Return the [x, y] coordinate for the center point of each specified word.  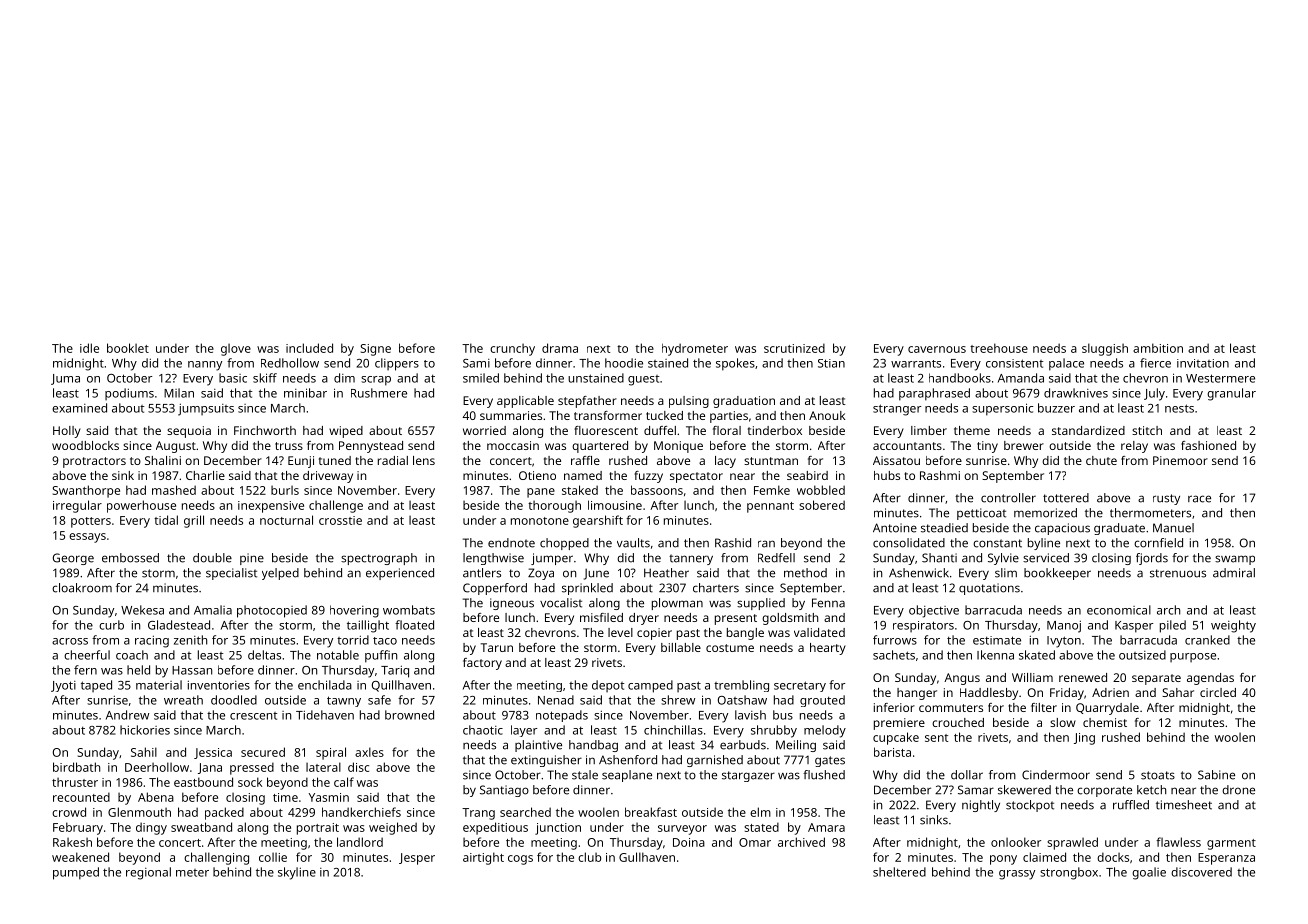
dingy [151, 828]
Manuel [1173, 528]
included [309, 348]
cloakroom [82, 588]
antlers [482, 573]
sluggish [1105, 349]
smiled [481, 378]
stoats [1158, 775]
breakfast [651, 812]
